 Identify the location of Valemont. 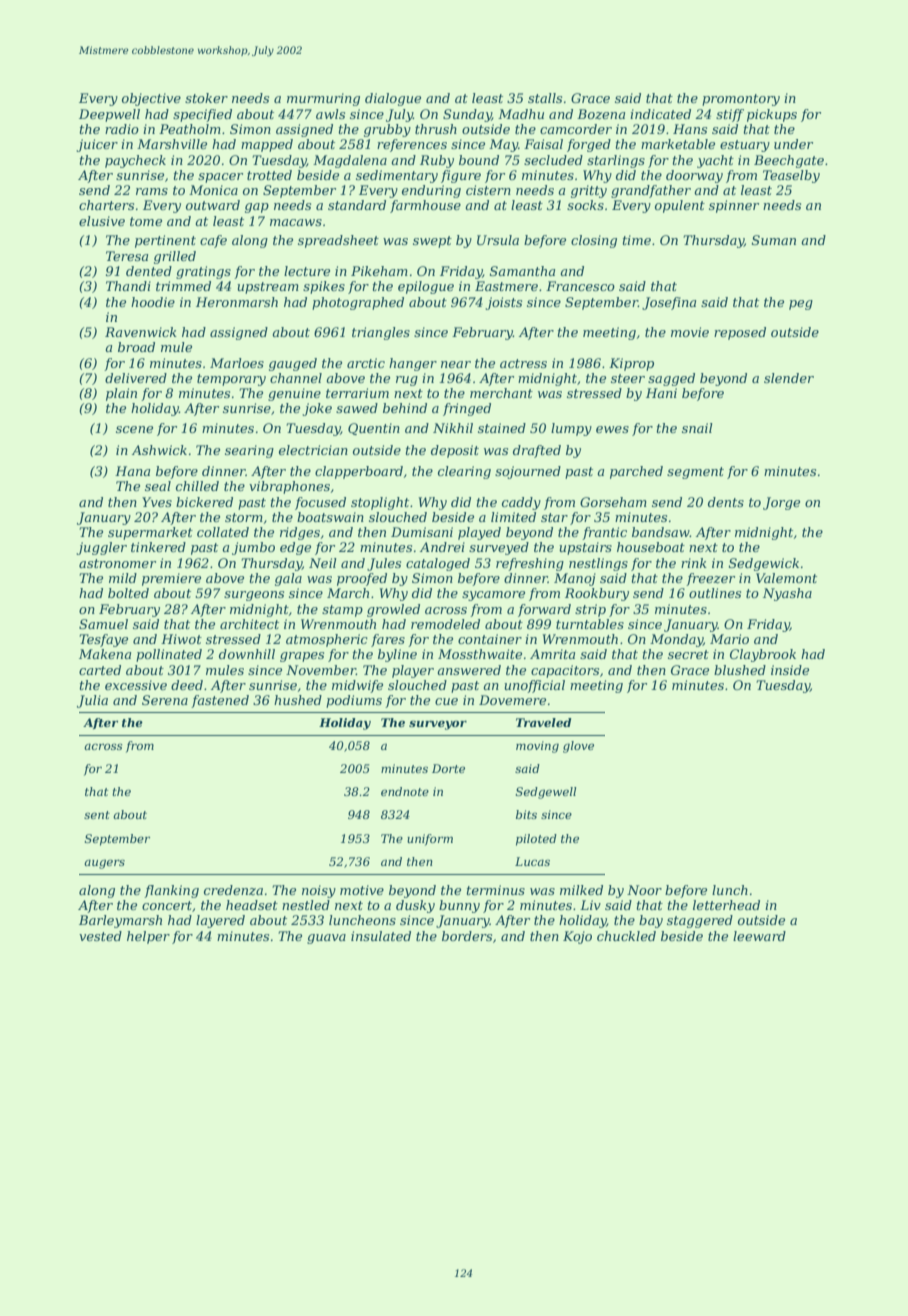
(786, 578).
